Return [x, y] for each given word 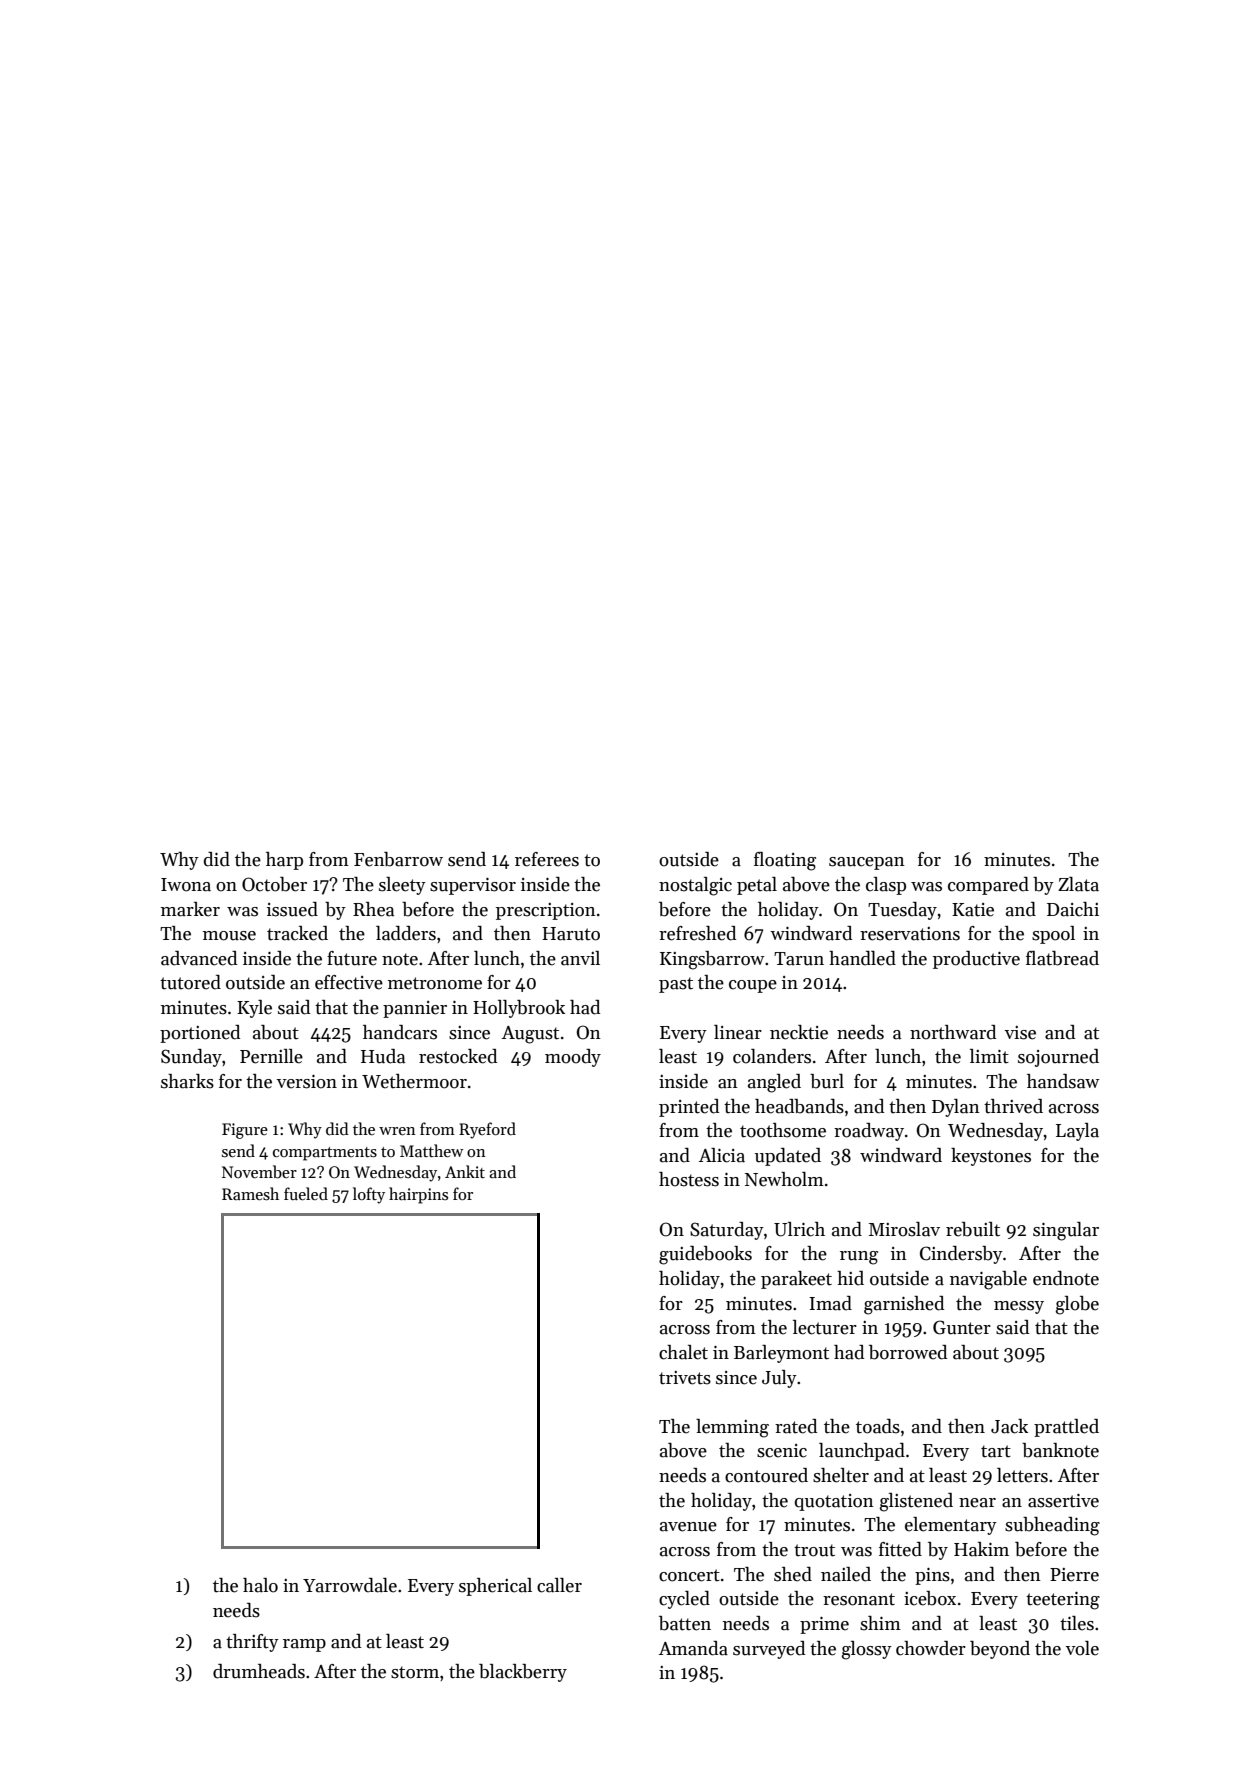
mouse [229, 936]
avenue [688, 1527]
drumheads [259, 1671]
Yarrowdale [350, 1585]
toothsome [783, 1130]
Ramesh [250, 1194]
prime [824, 1625]
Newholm [784, 1179]
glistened [916, 1502]
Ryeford [487, 1130]
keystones [991, 1157]
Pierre [1074, 1575]
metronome [435, 983]
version [306, 1082]
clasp [886, 886]
